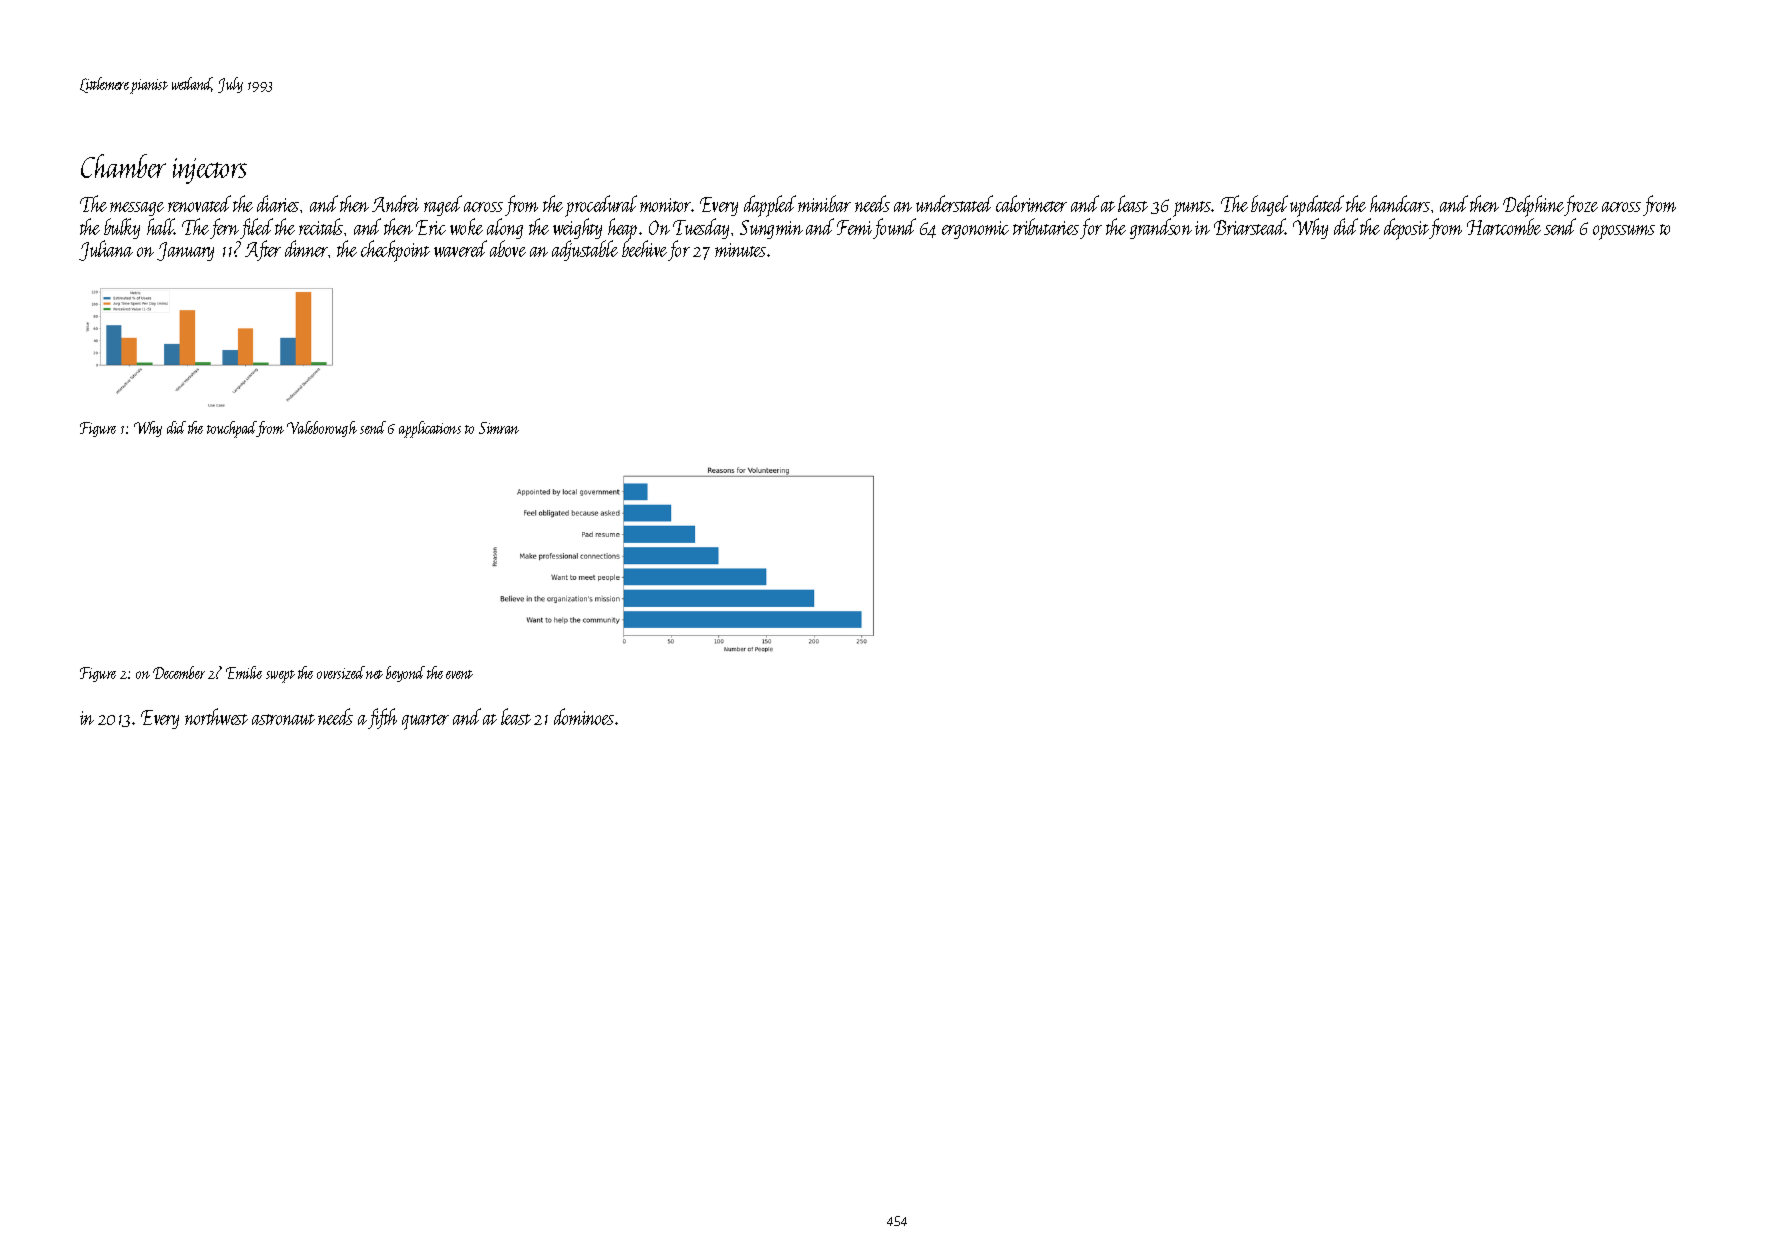 Image resolution: width=1774 pixels, height=1254 pixels. Describe the element at coordinates (1406, 229) in the image. I see `deposit` at that location.
